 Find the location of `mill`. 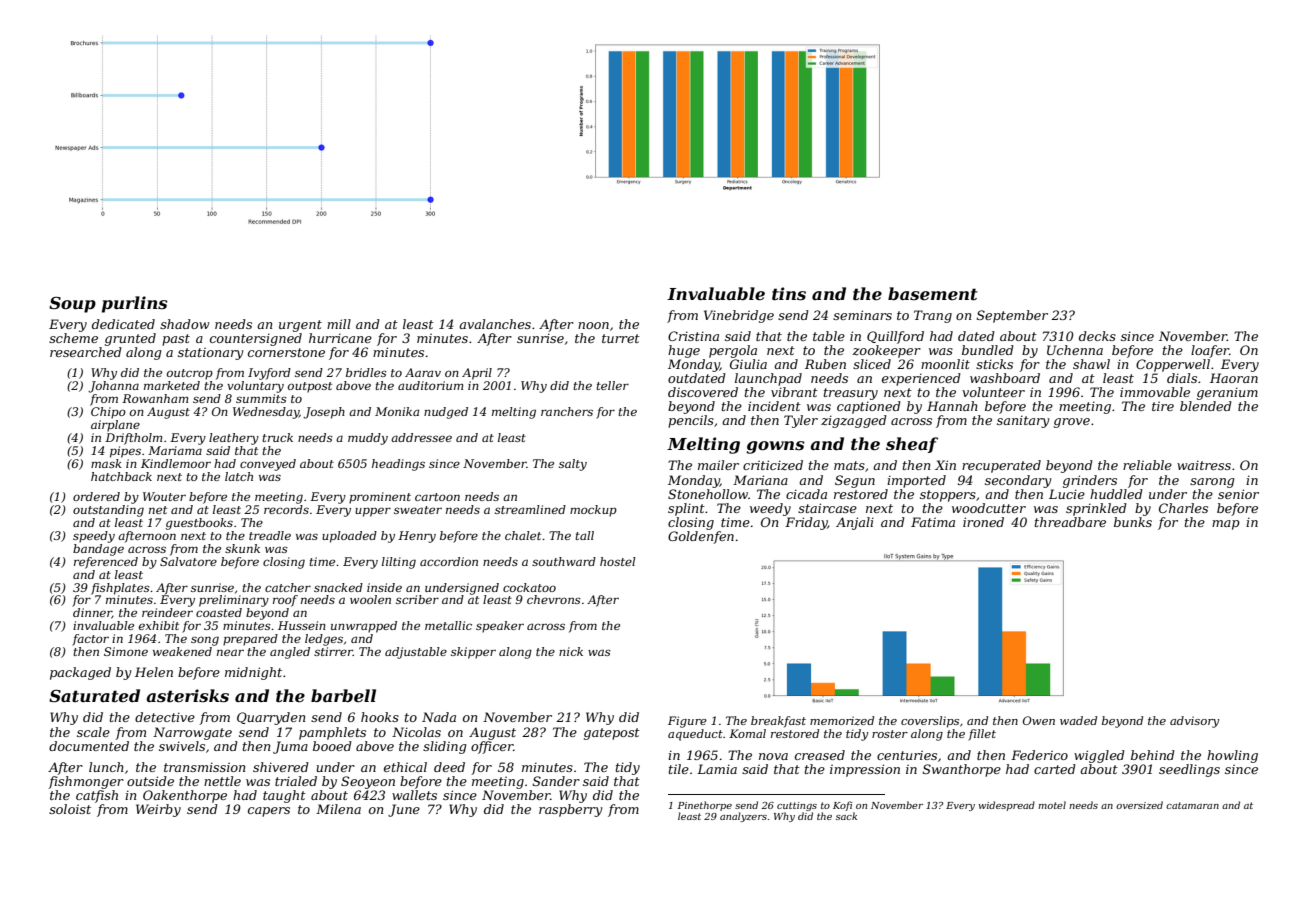

mill is located at coordinates (339, 324).
